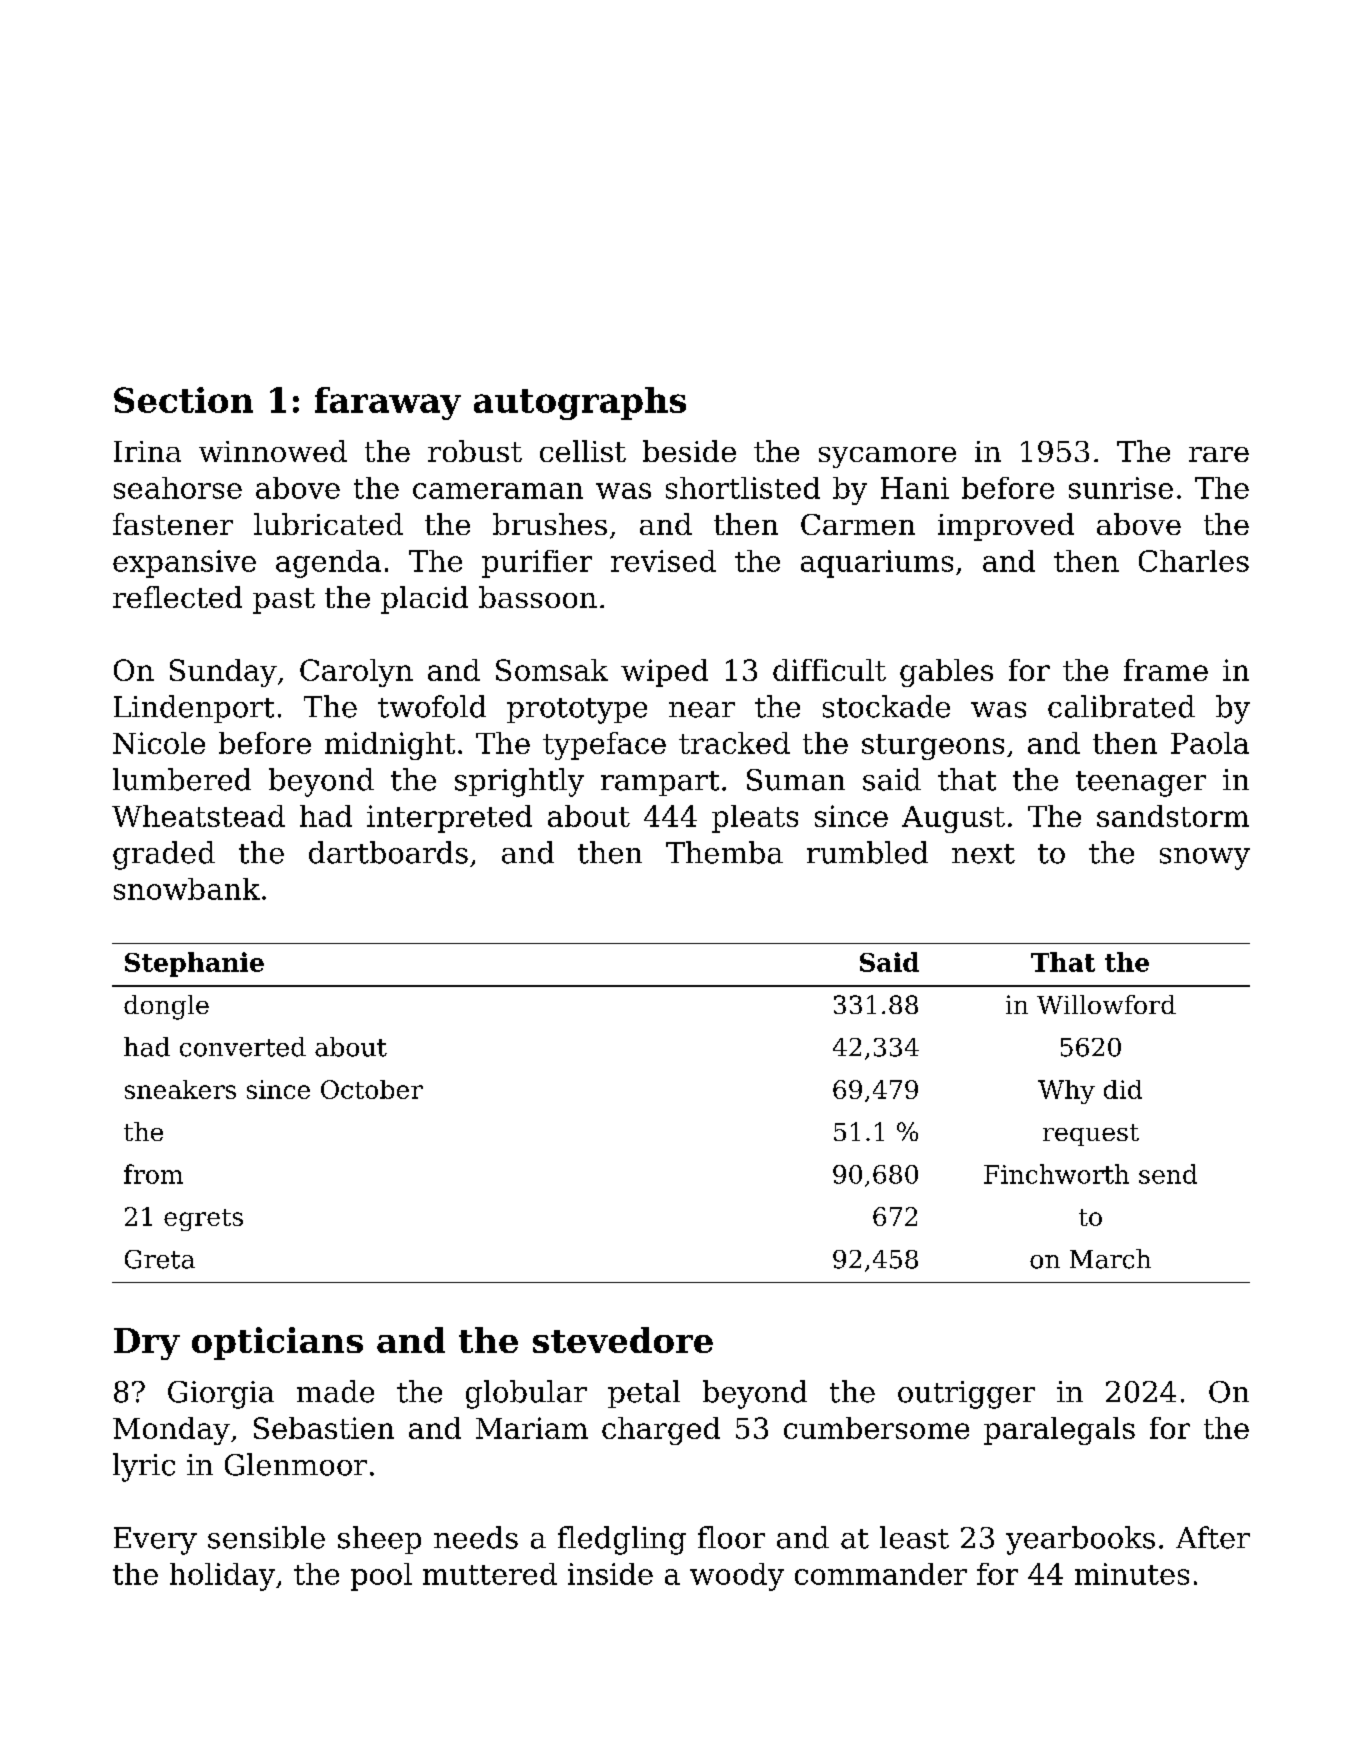  Describe the element at coordinates (160, 1259) in the page. I see `Greta` at that location.
